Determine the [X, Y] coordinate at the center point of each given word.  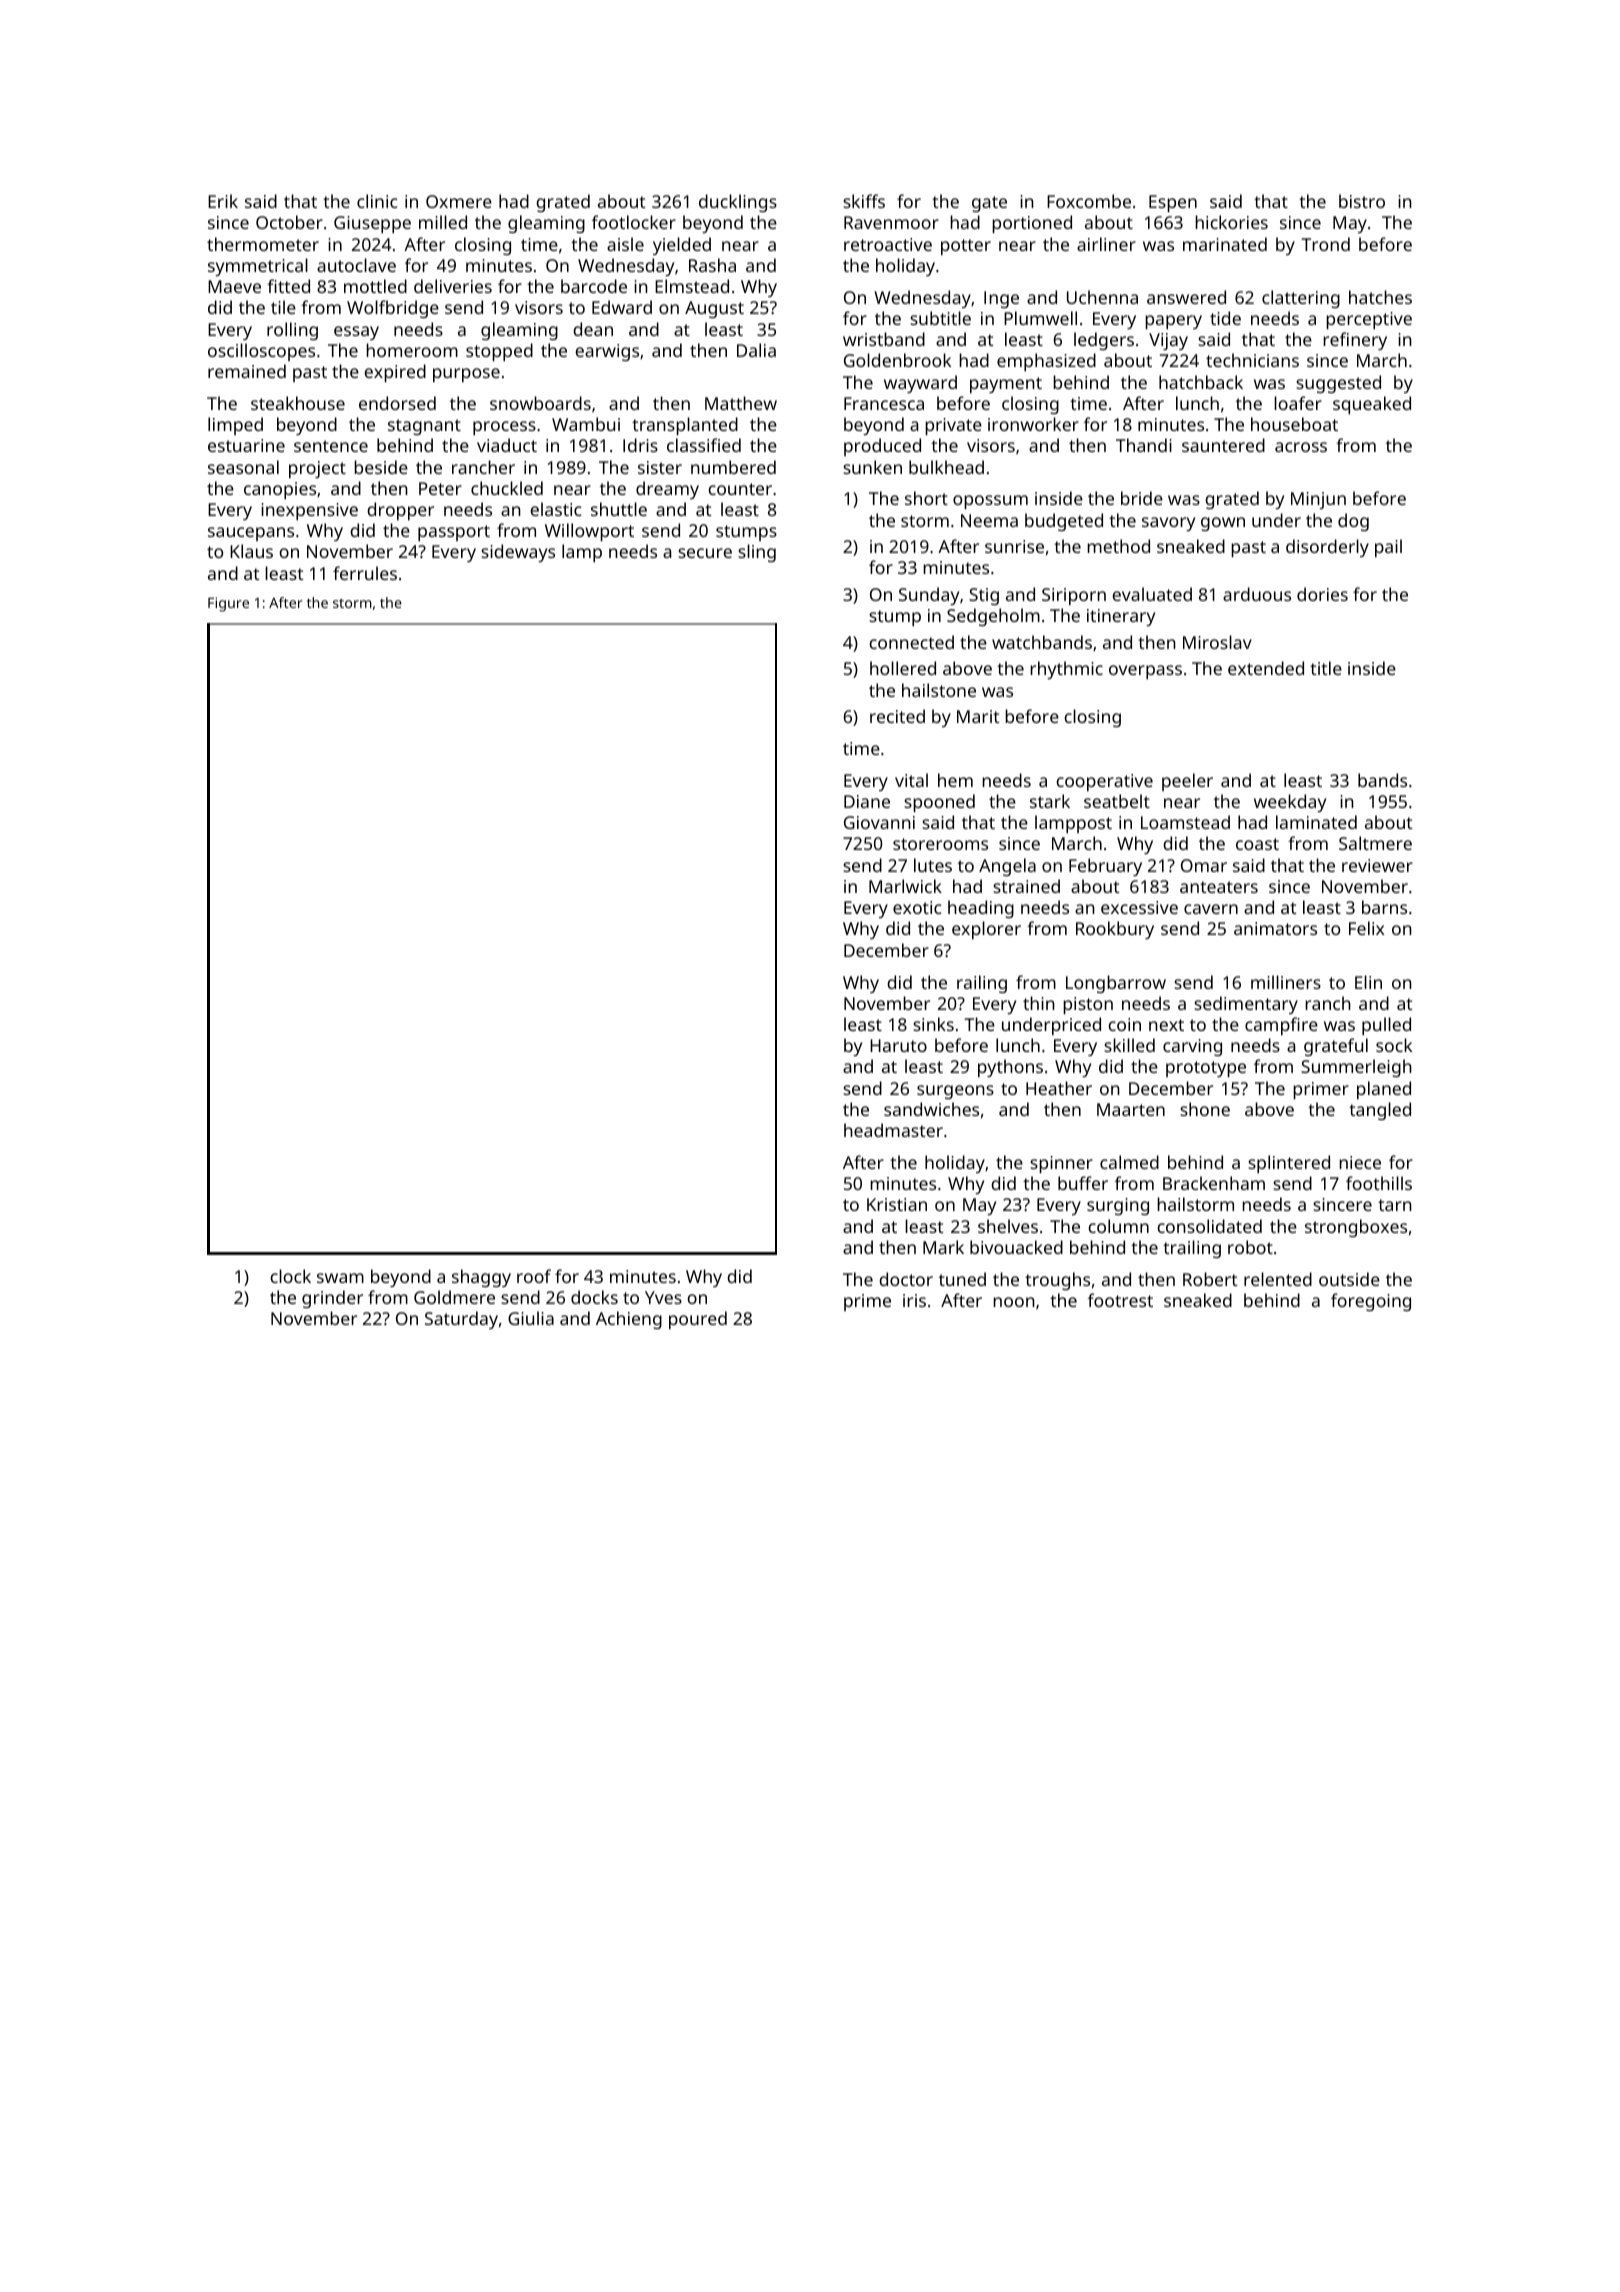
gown [1223, 524]
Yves [663, 1297]
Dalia [756, 350]
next [1166, 1025]
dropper [400, 511]
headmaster [893, 1130]
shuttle [619, 509]
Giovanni [879, 822]
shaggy [481, 1278]
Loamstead [1185, 822]
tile [283, 307]
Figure [228, 604]
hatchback [1201, 382]
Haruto [898, 1045]
